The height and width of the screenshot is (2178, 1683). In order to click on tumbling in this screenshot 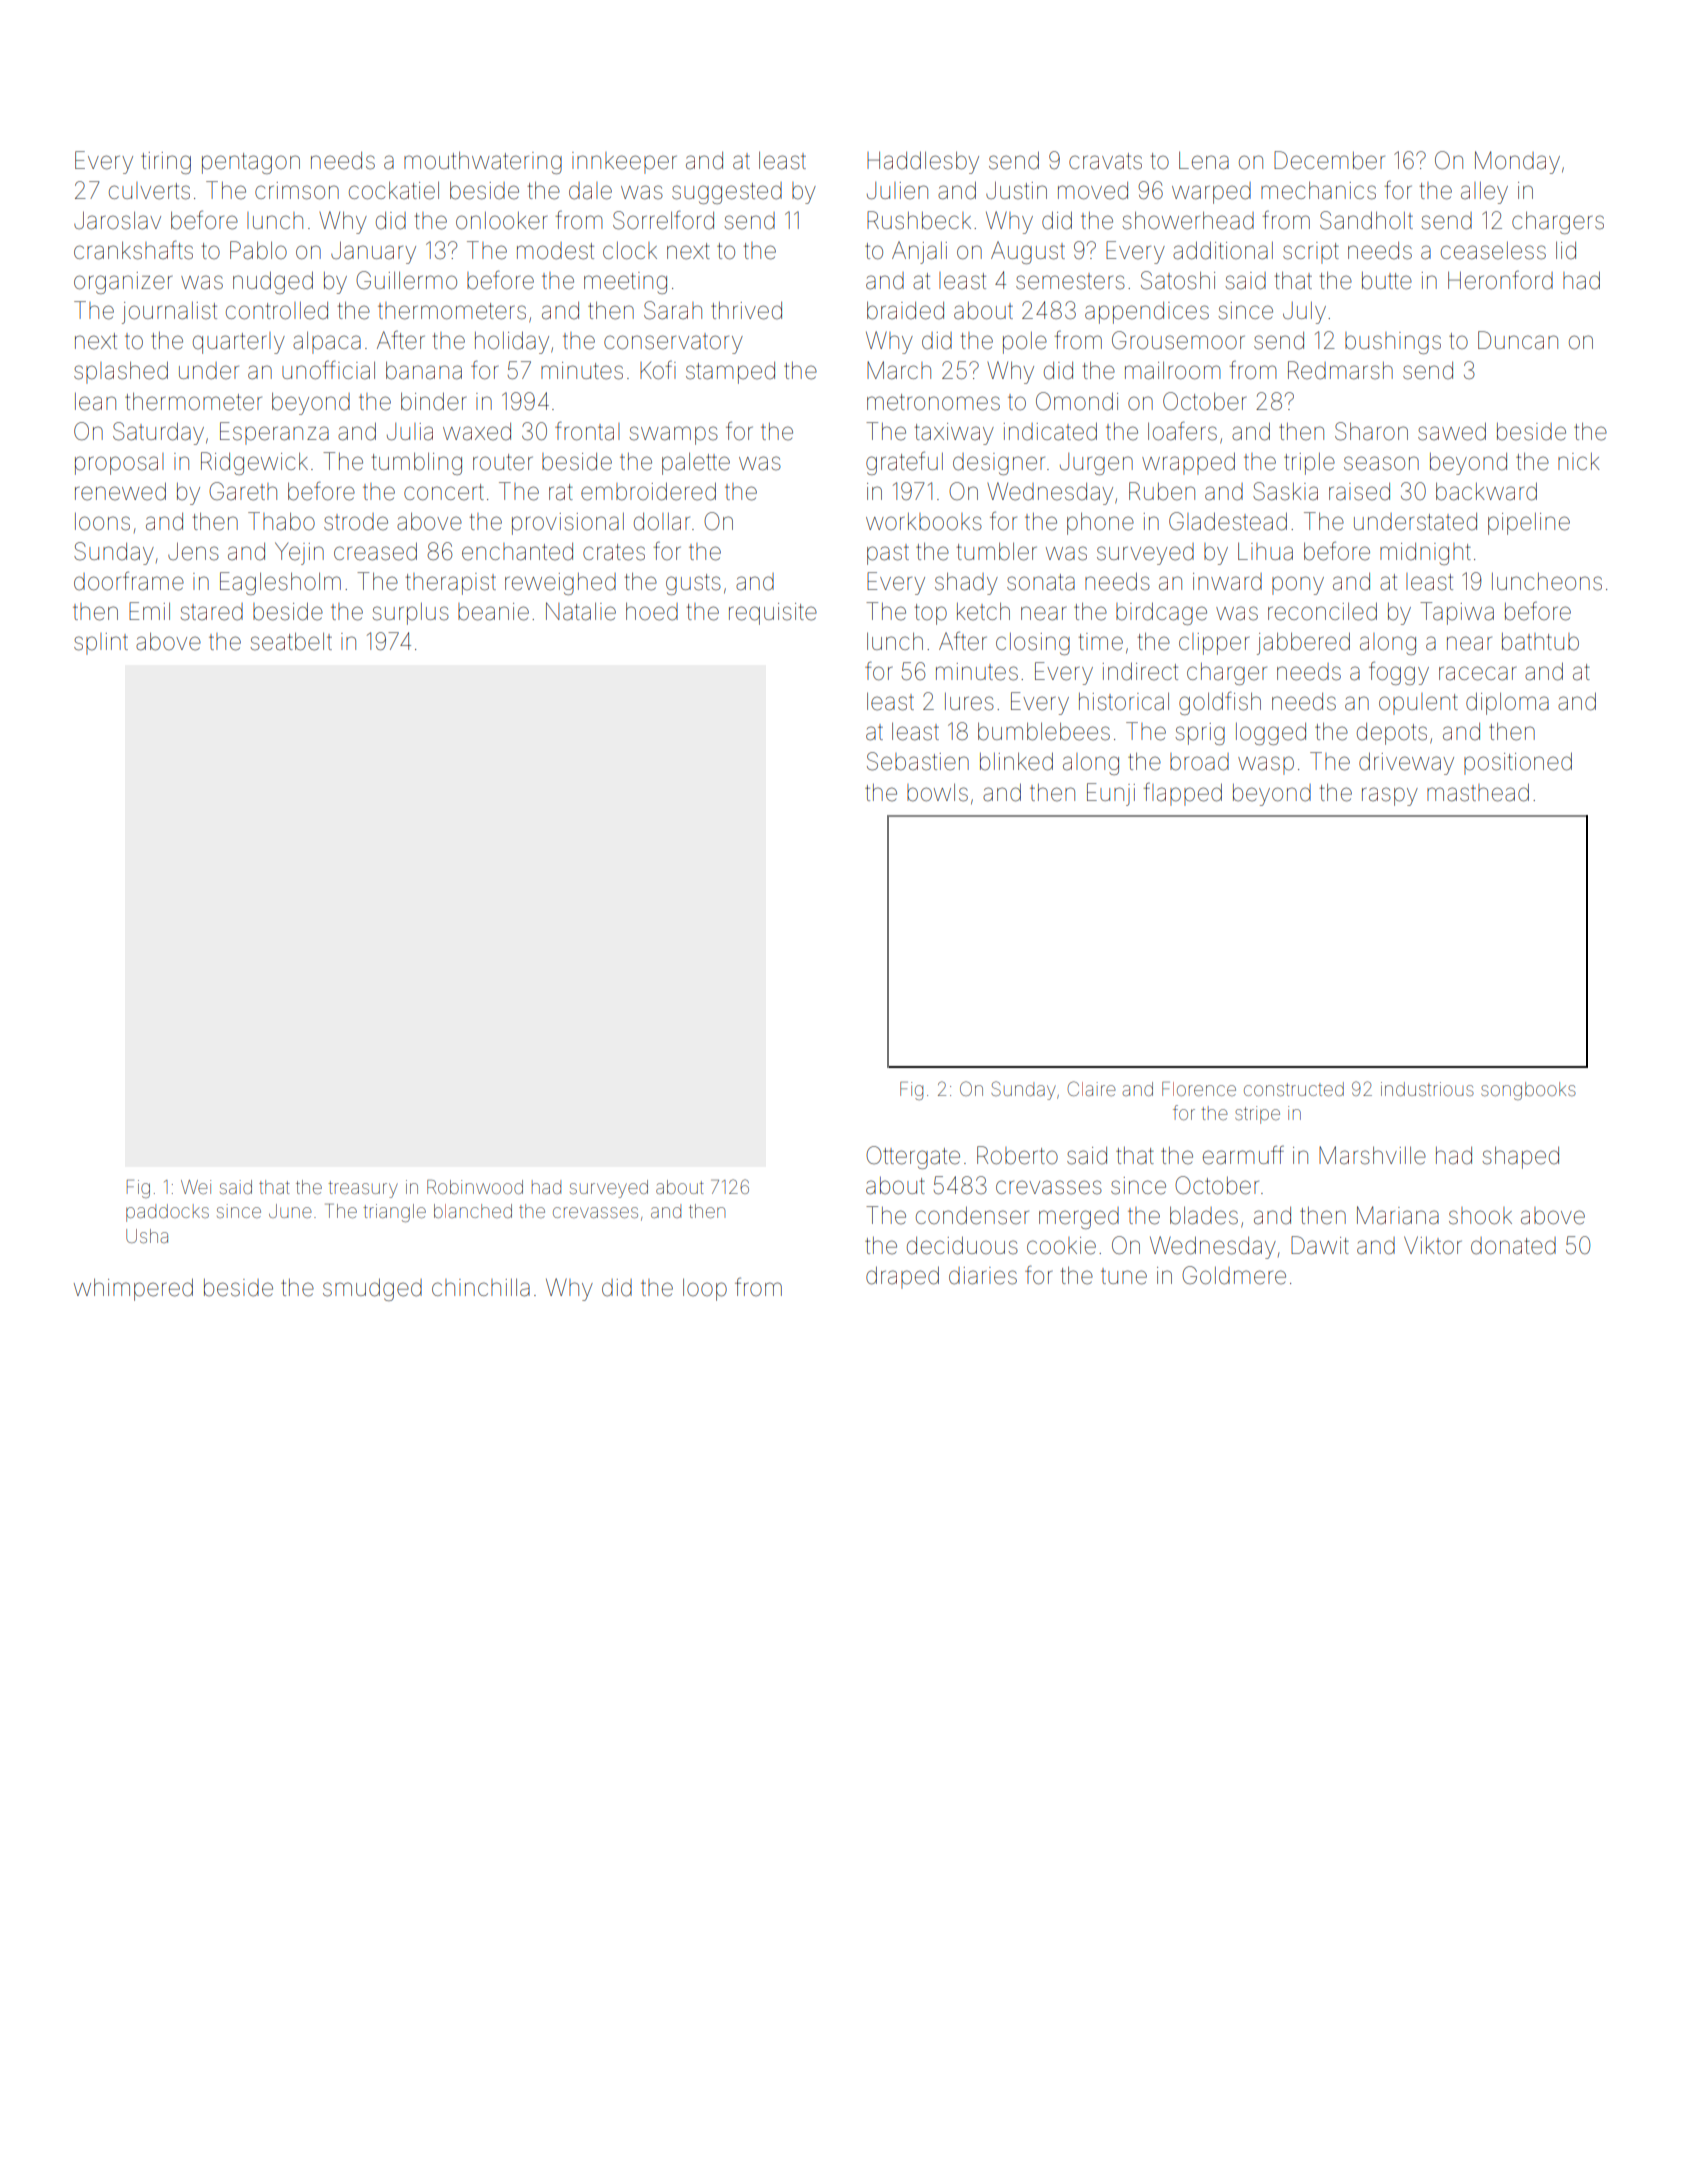, I will do `click(417, 463)`.
